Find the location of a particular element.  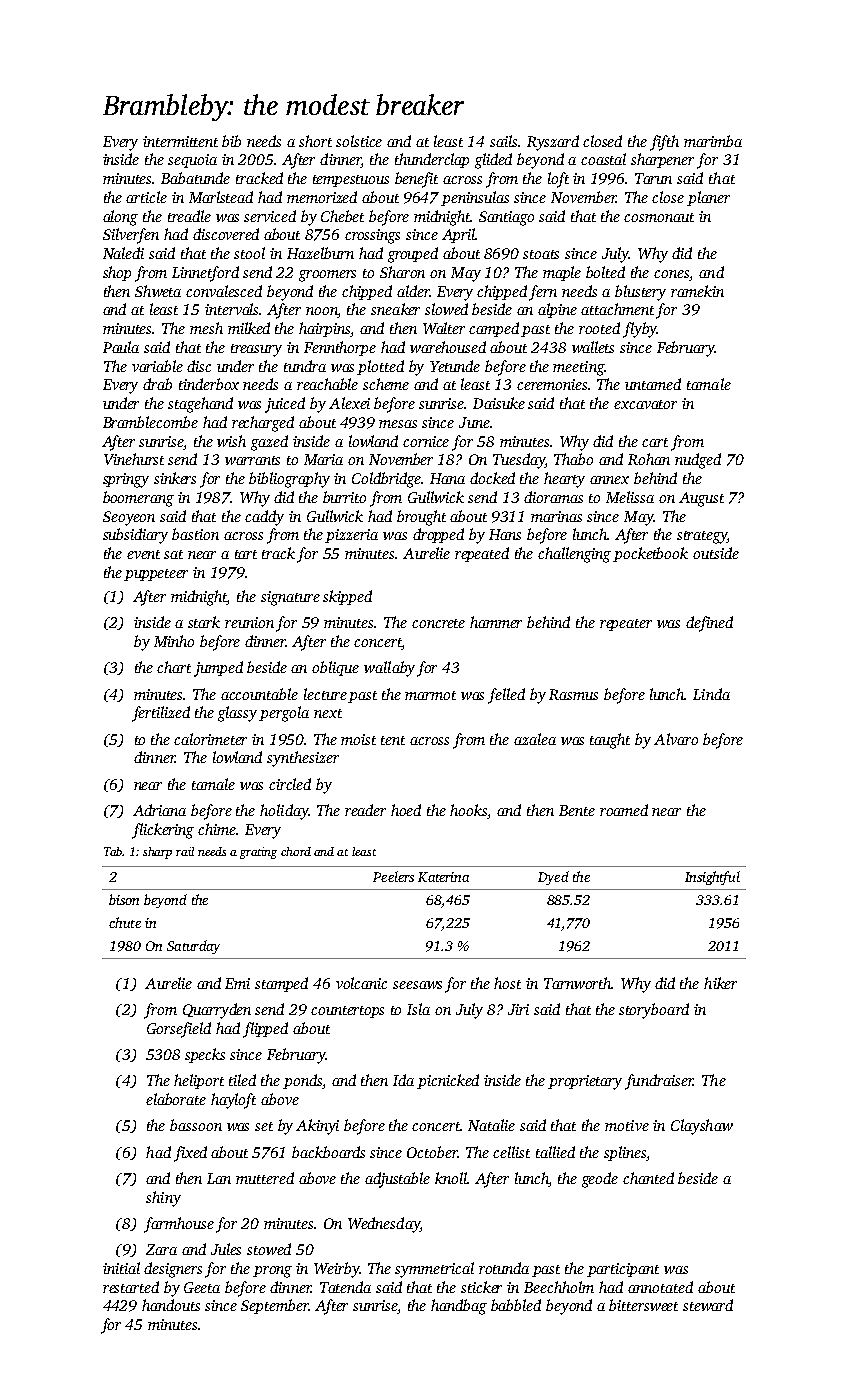

October is located at coordinates (432, 1152).
